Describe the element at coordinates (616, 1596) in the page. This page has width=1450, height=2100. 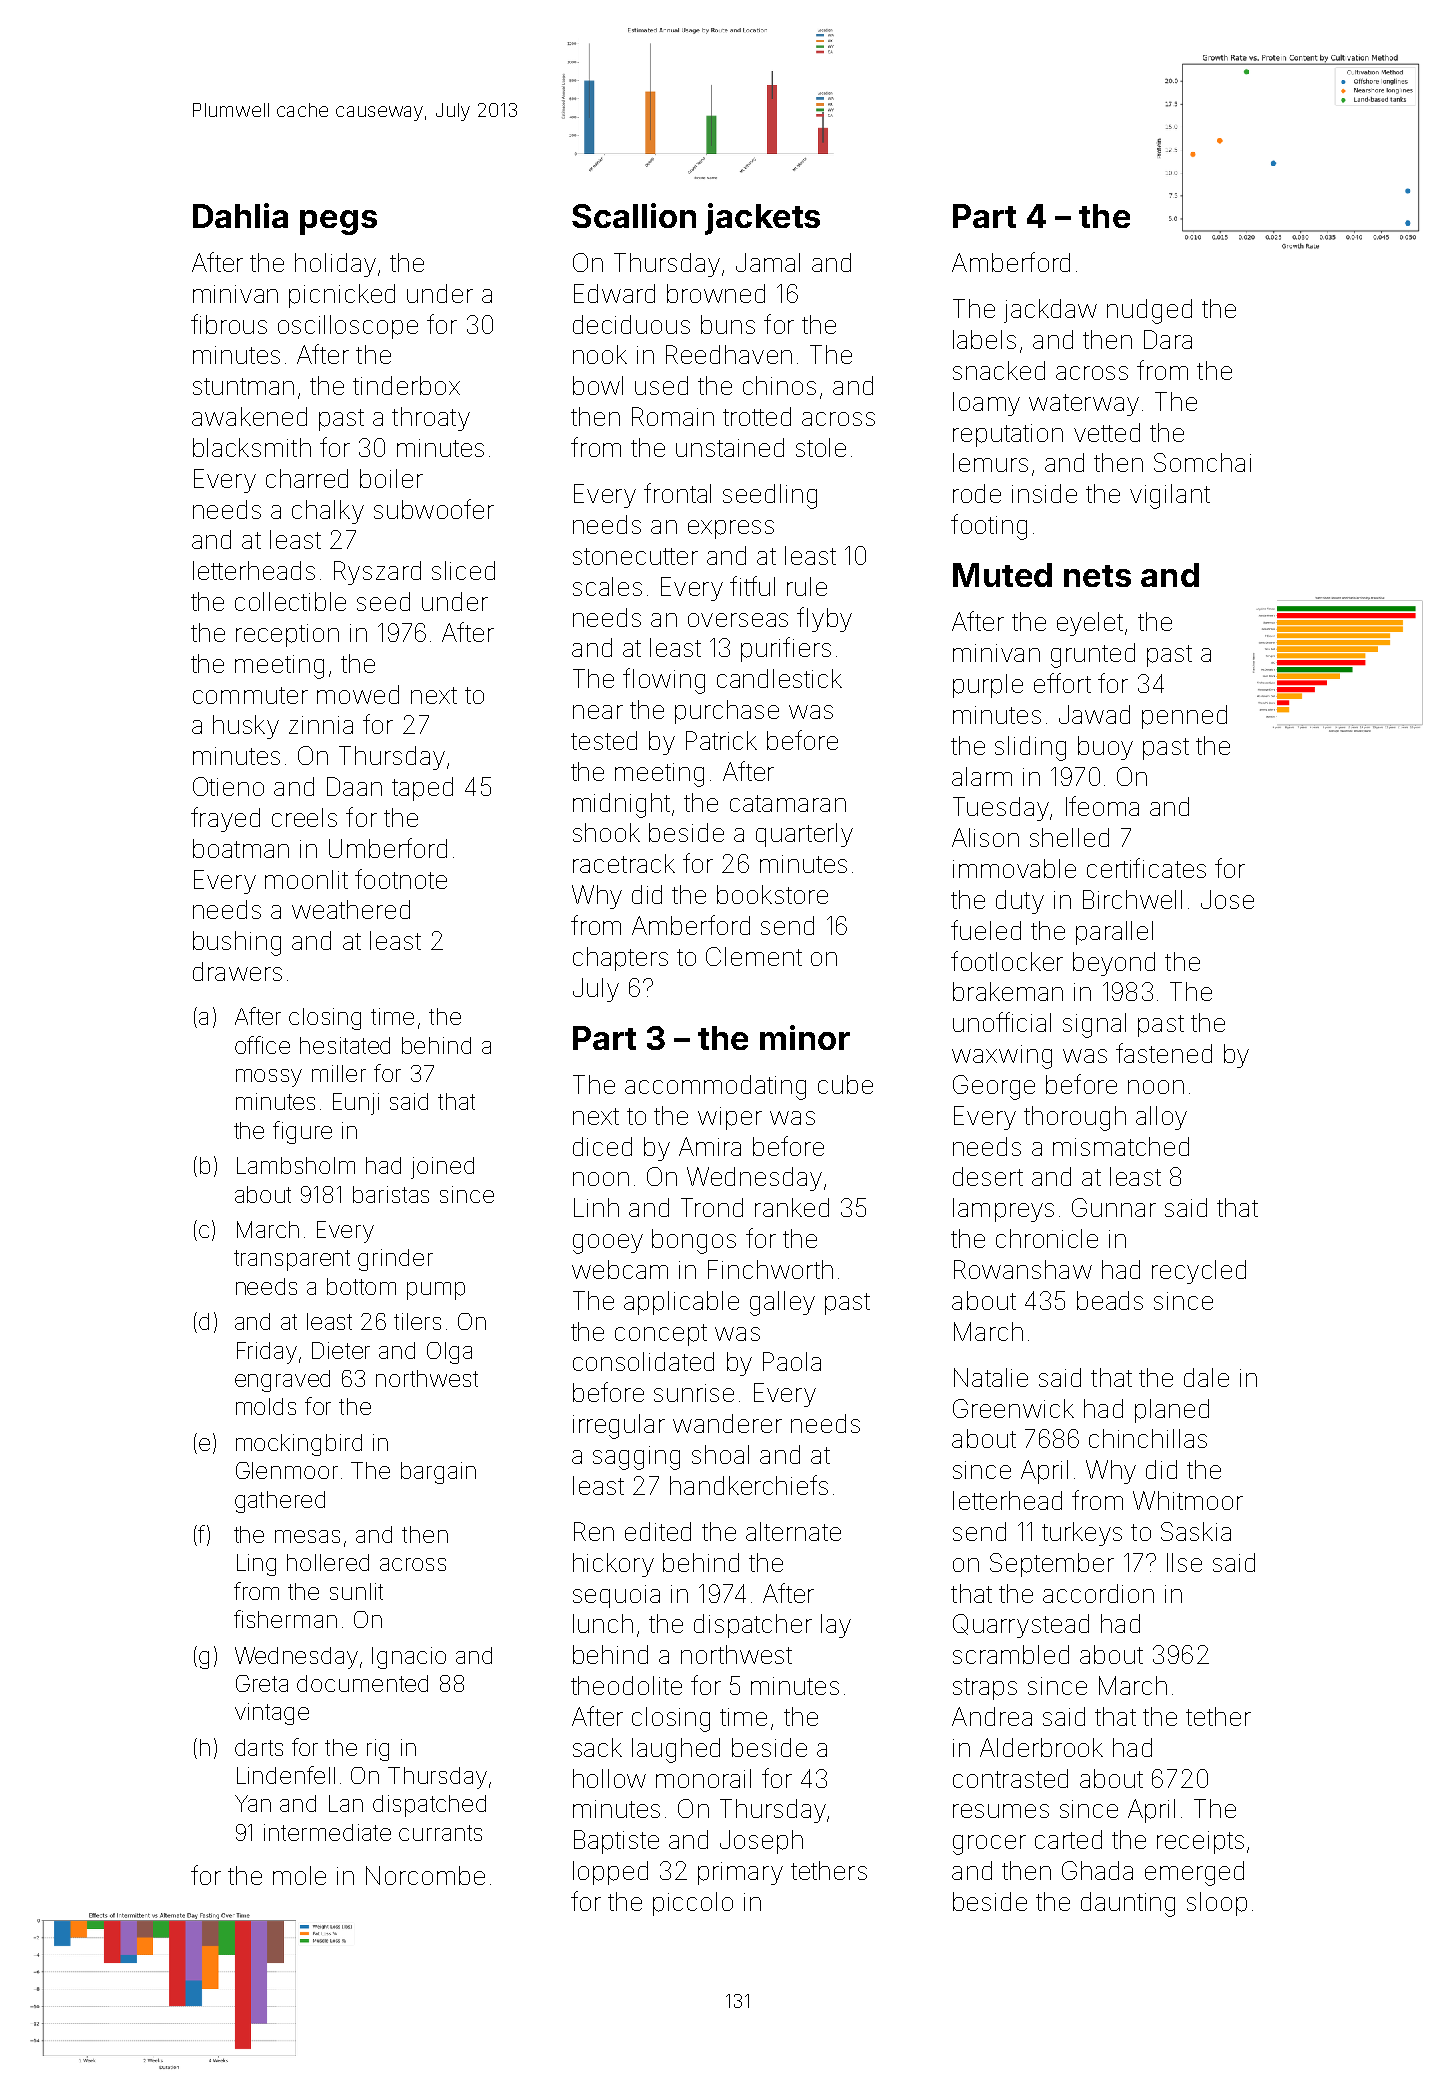
I see `sequoia` at that location.
